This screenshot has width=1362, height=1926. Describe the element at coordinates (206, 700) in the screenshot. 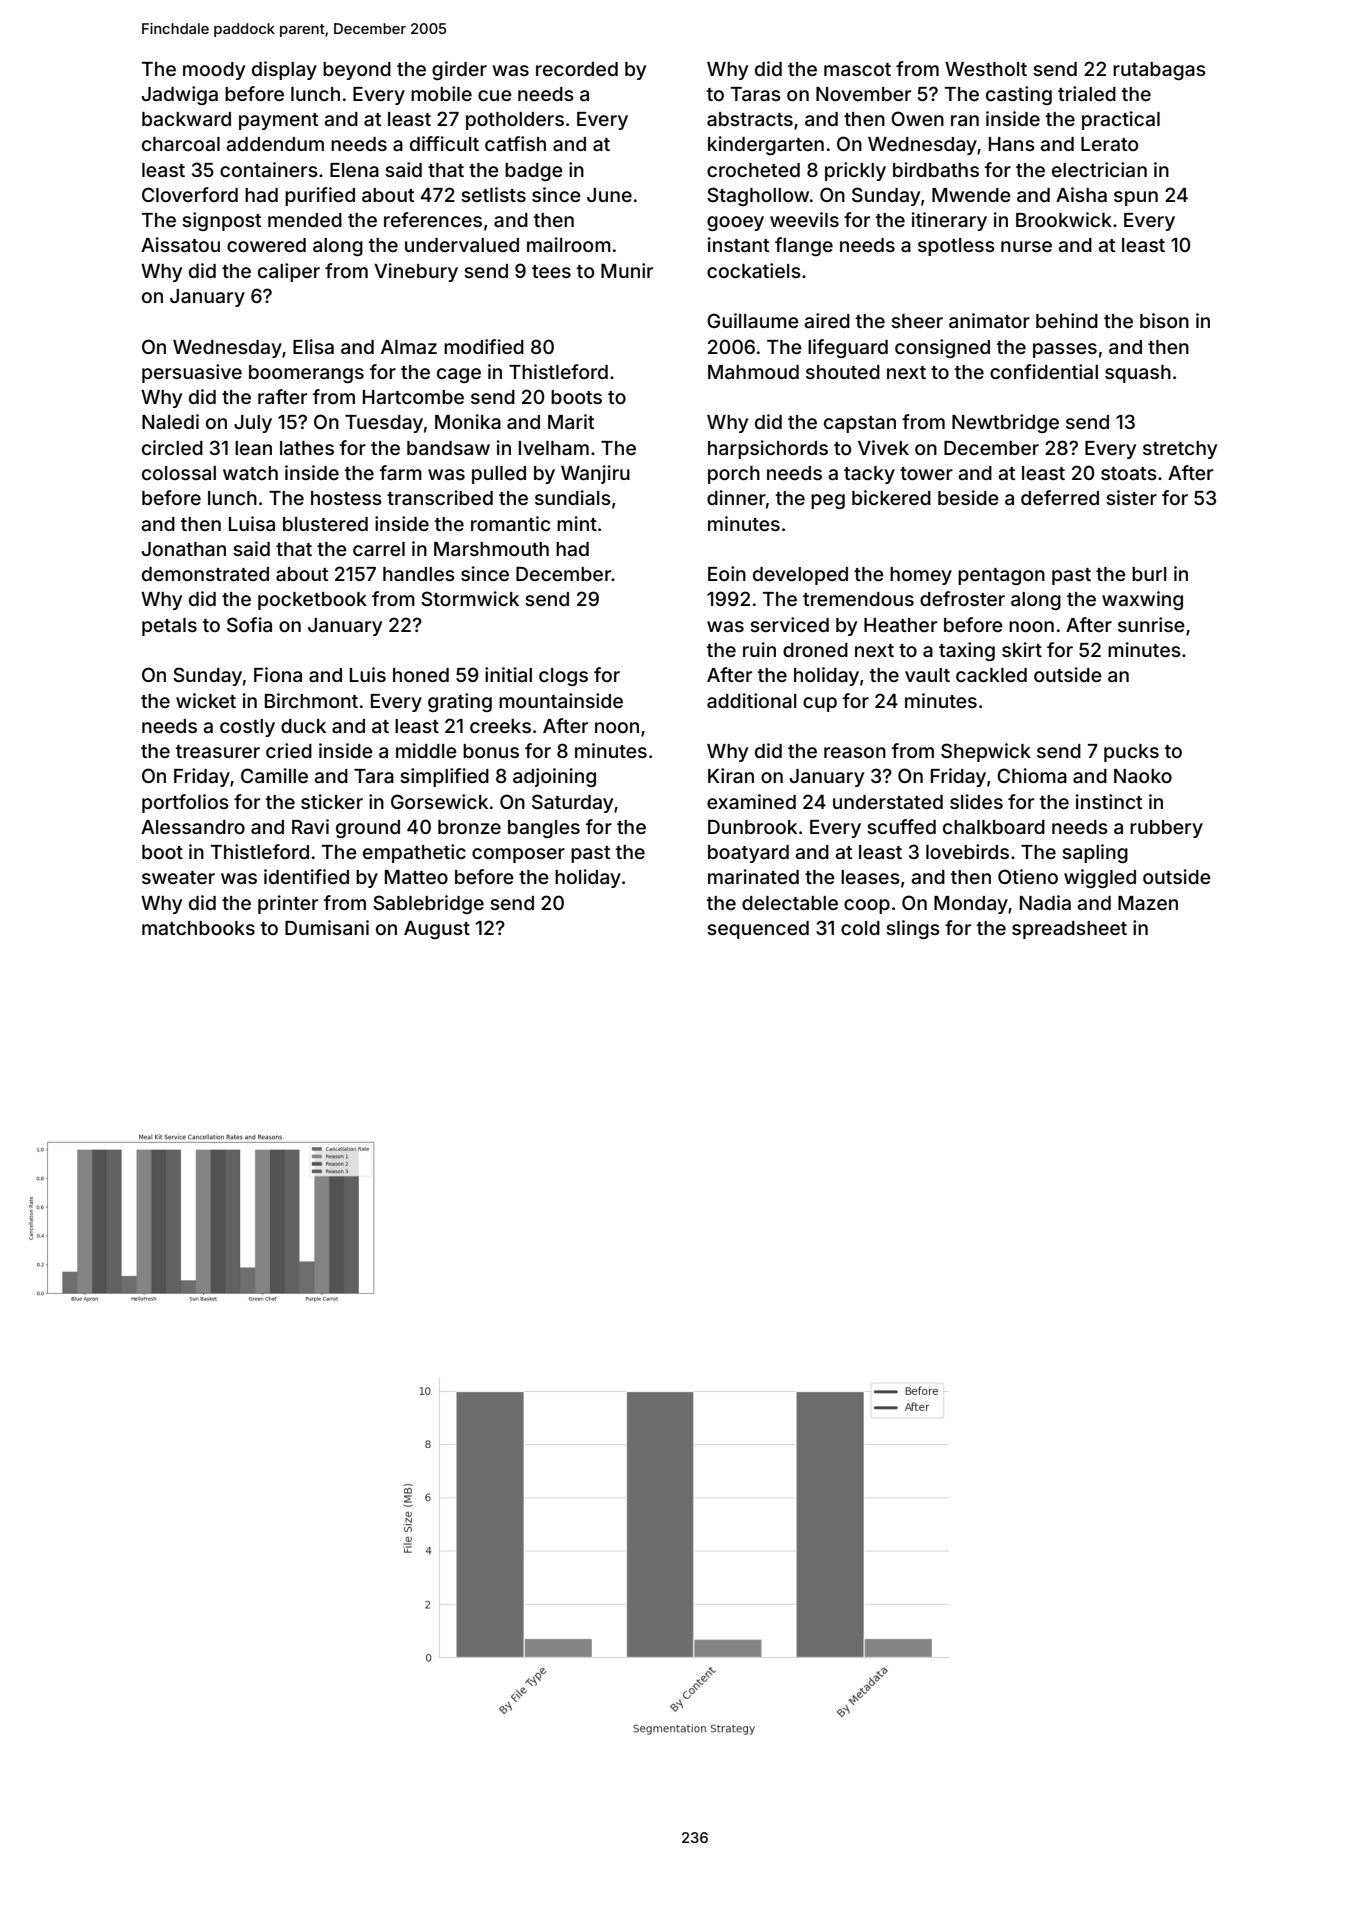

I see `wicket` at that location.
